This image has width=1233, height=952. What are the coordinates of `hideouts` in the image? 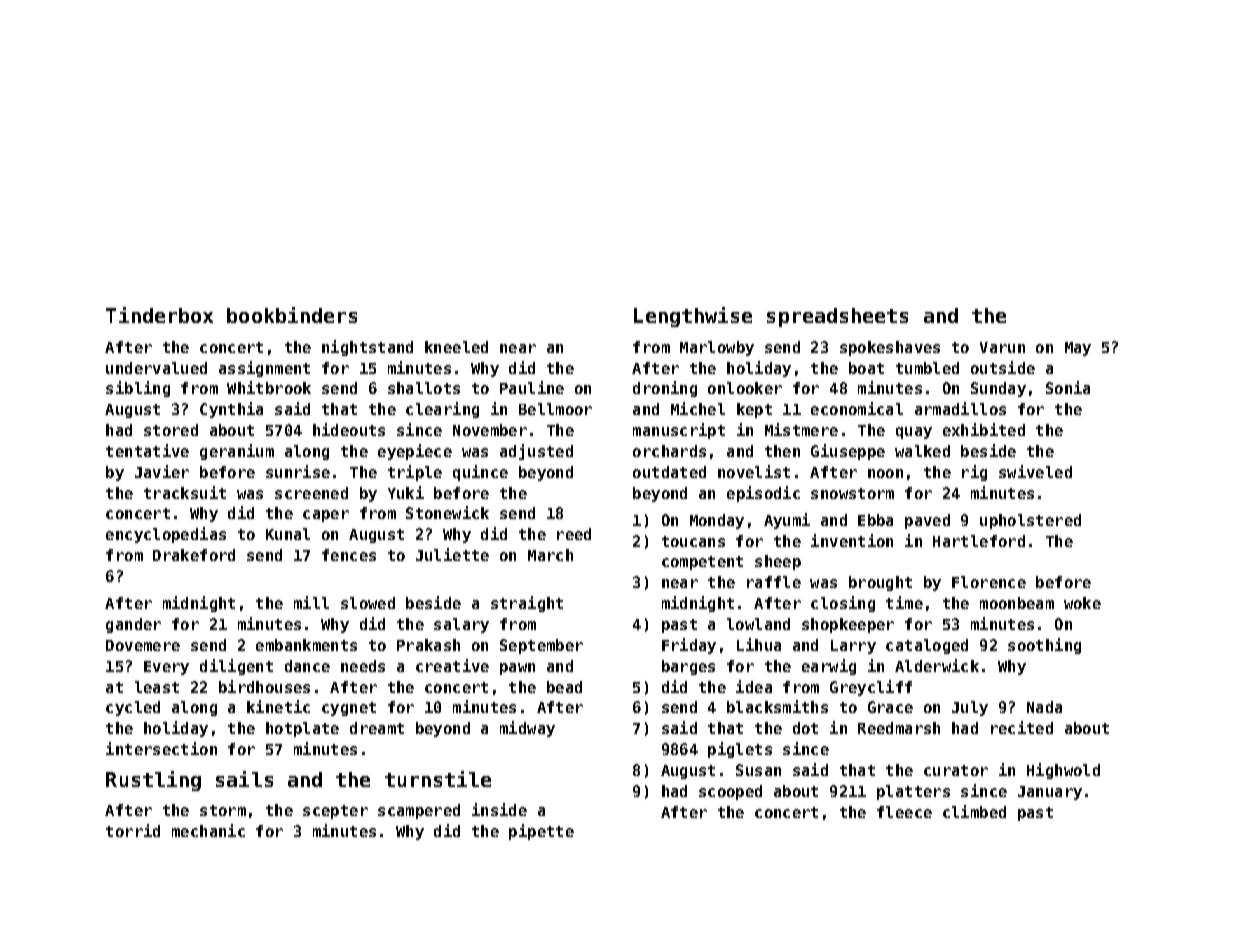 It's located at (349, 429).
